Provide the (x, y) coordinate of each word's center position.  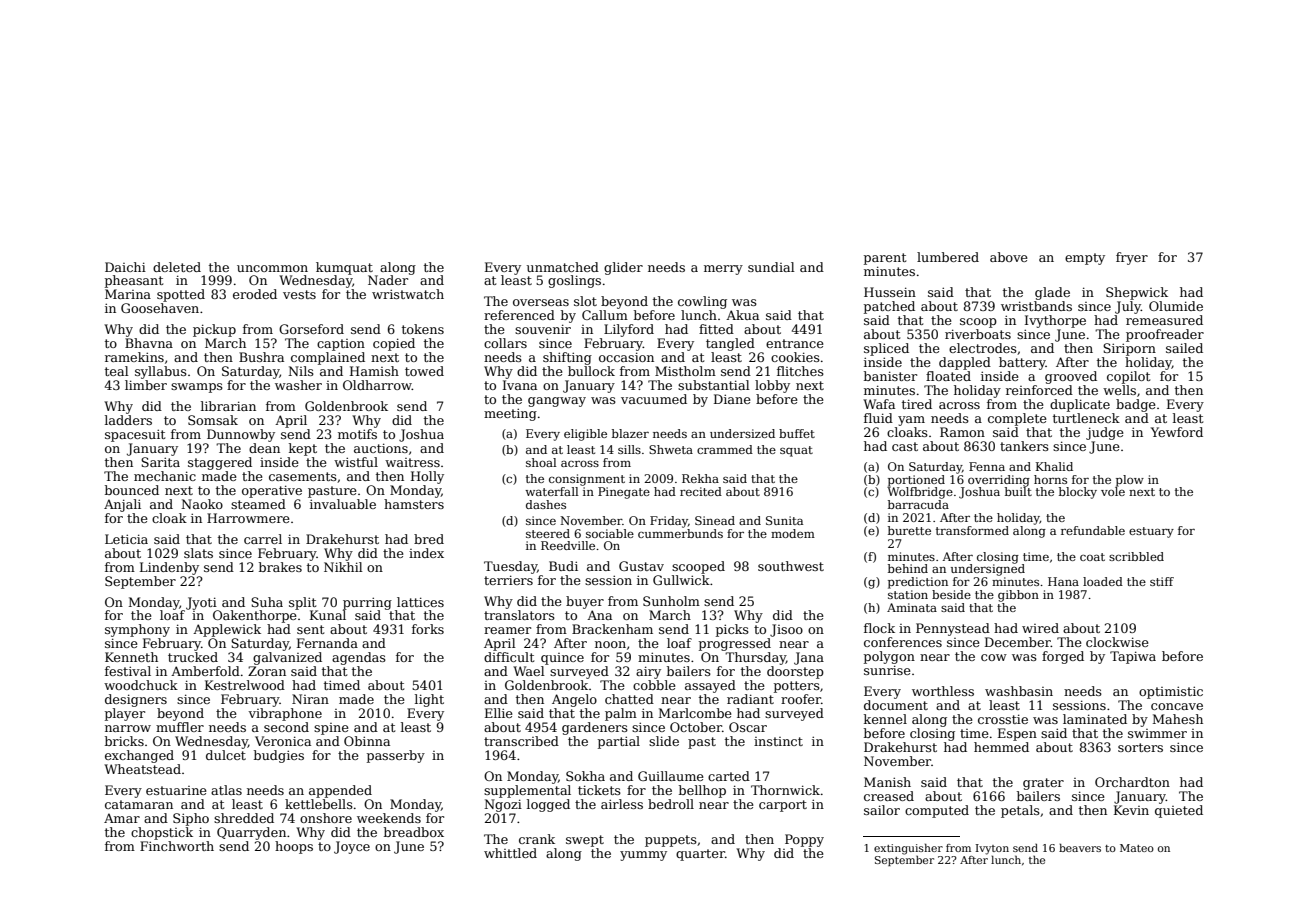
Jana (809, 658)
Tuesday (510, 567)
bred (429, 539)
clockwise (1117, 642)
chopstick (162, 833)
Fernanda (327, 643)
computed (937, 811)
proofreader (1165, 335)
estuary (1151, 532)
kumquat (344, 268)
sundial (771, 267)
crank (537, 839)
